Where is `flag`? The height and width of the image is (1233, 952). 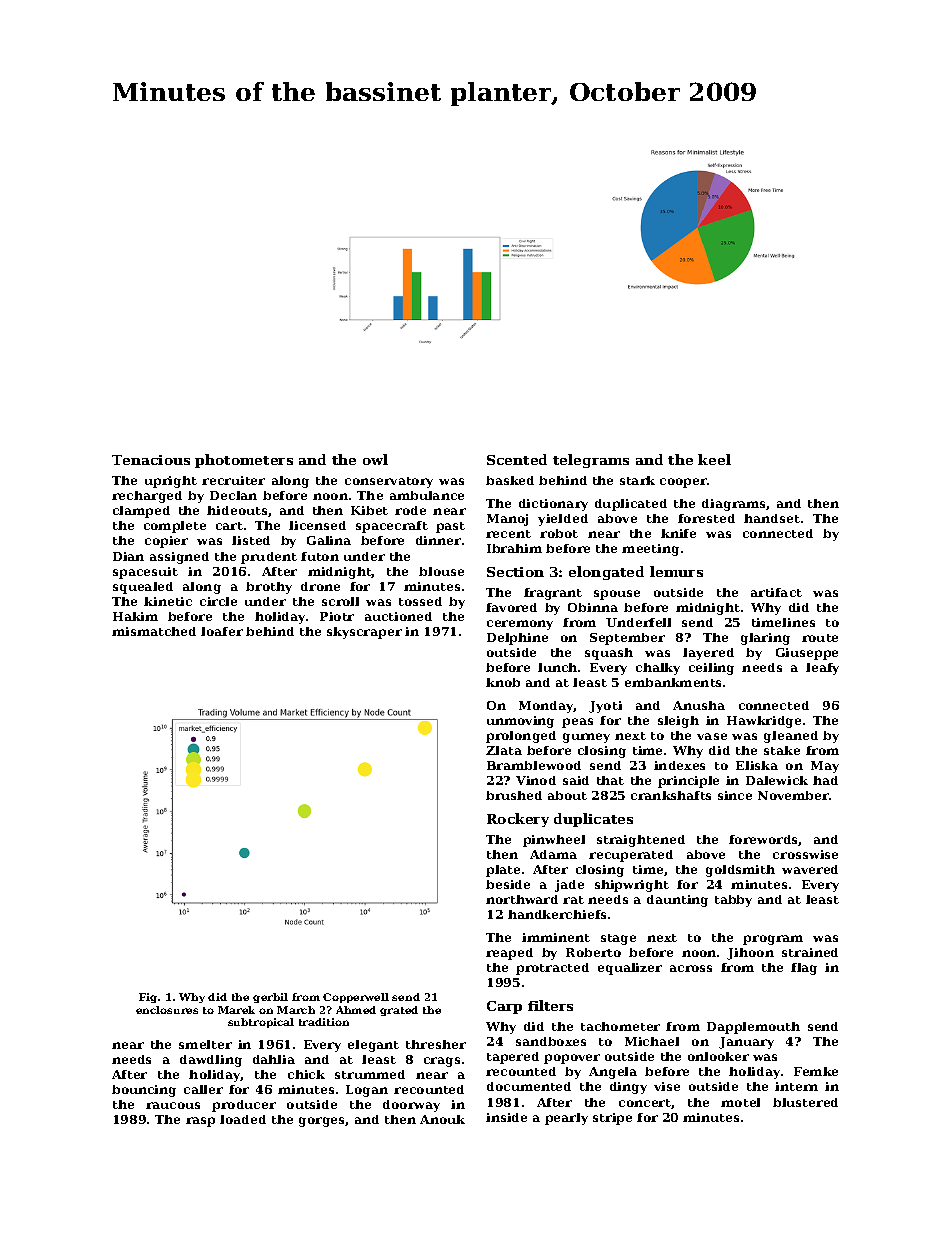 flag is located at coordinates (804, 969).
